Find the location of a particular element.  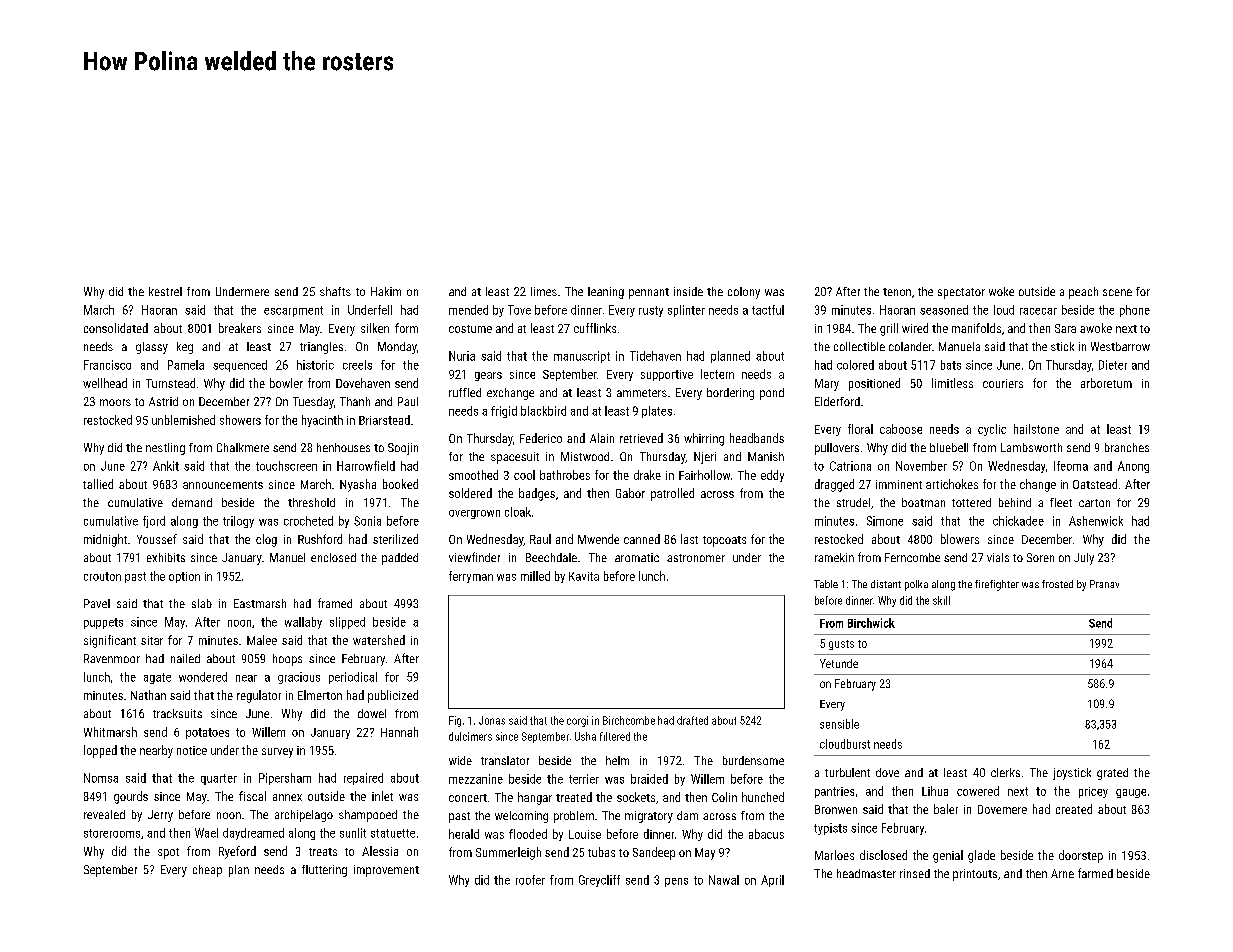

phone is located at coordinates (1135, 311).
